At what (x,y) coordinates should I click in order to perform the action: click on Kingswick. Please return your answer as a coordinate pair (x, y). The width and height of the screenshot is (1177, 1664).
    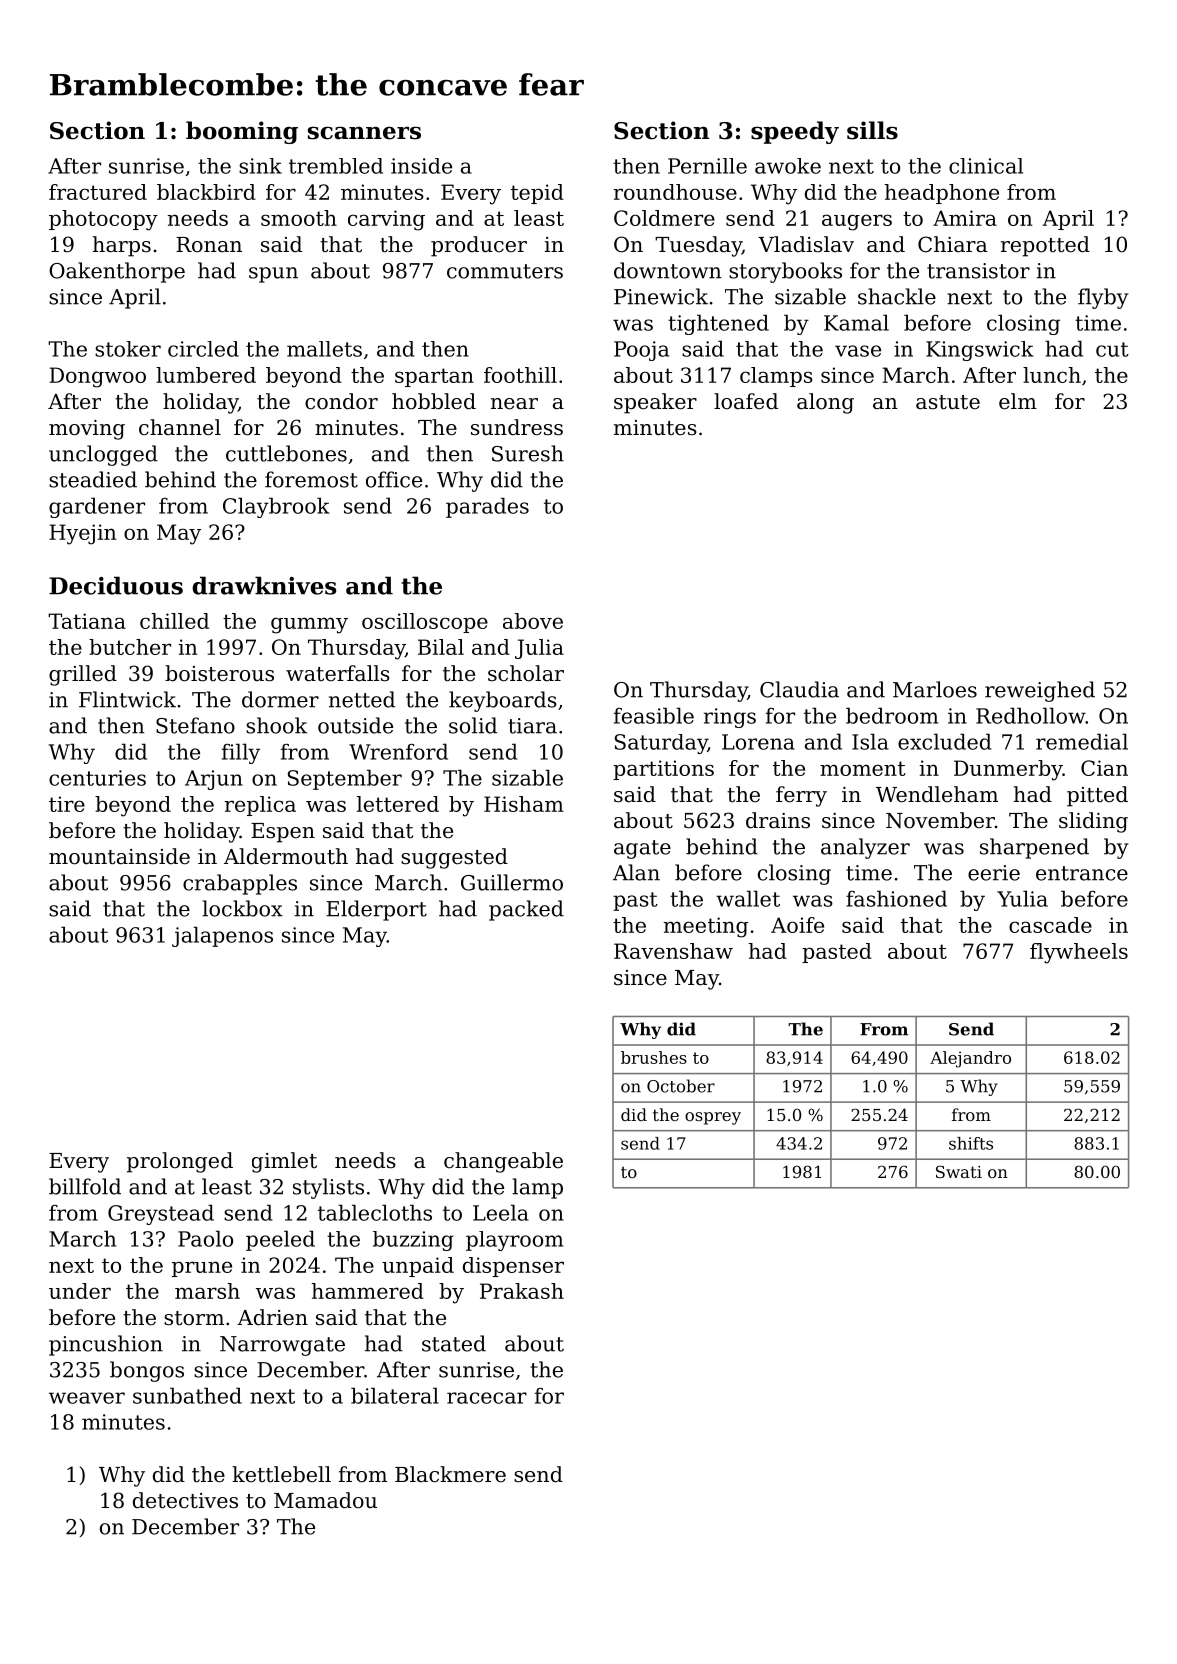
    Looking at the image, I should click on (980, 351).
